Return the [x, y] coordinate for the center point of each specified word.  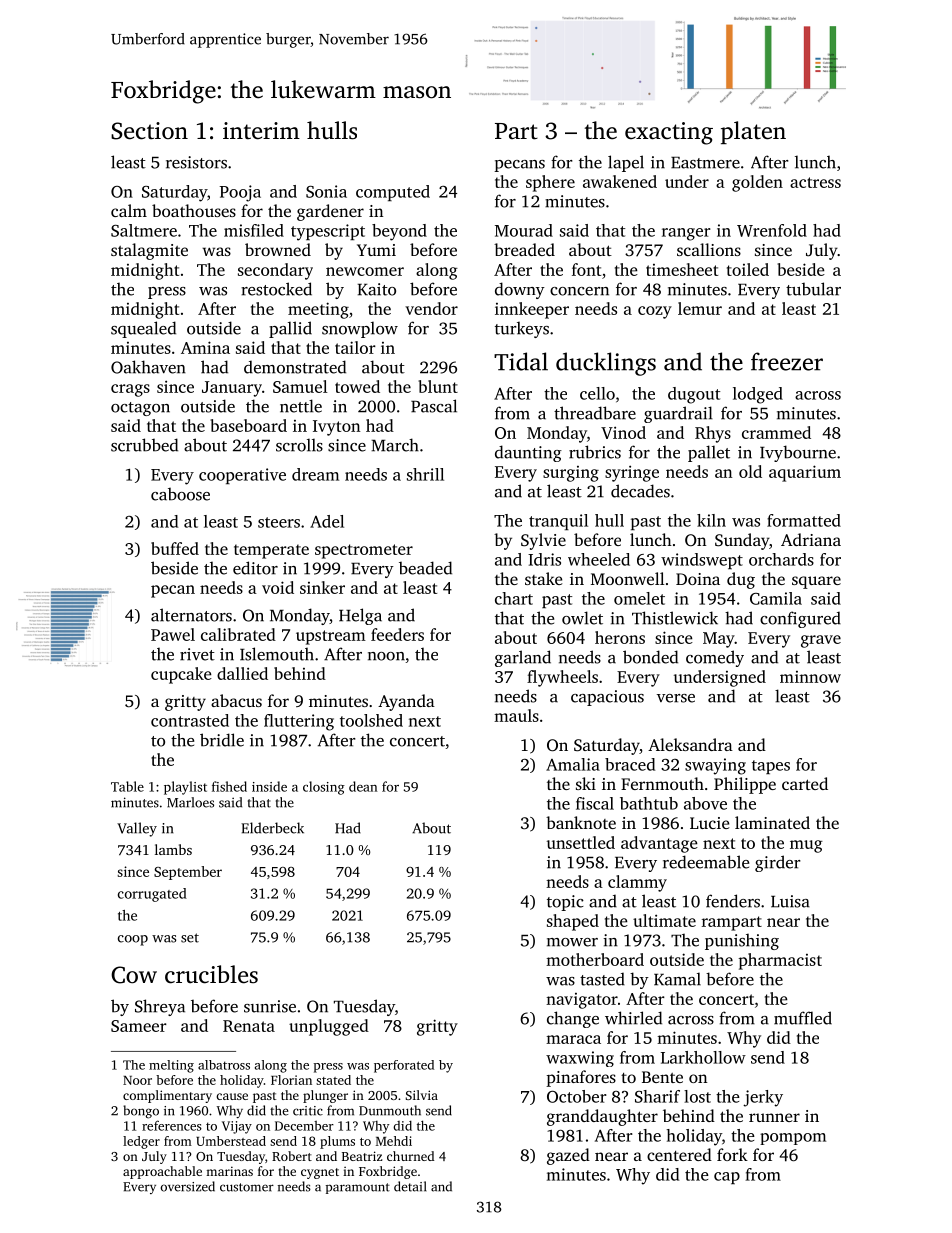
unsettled [581, 842]
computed [393, 193]
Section [149, 131]
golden [757, 183]
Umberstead [231, 1141]
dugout [694, 395]
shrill [425, 474]
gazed [568, 1156]
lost [697, 1096]
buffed [175, 548]
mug [806, 846]
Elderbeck [272, 828]
